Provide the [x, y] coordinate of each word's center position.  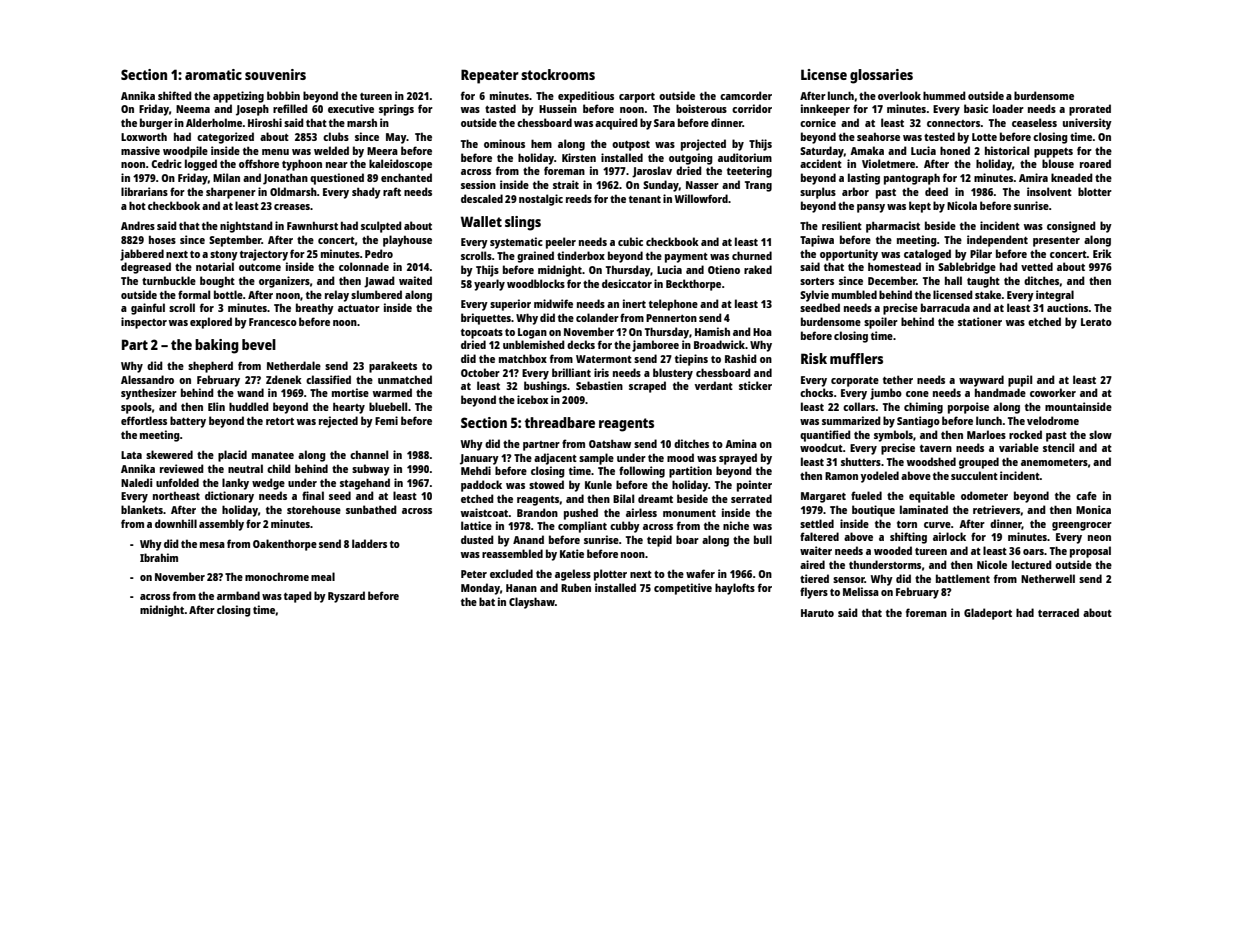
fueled [866, 495]
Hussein [558, 108]
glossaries [881, 76]
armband [238, 595]
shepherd [210, 367]
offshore [259, 163]
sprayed [738, 459]
